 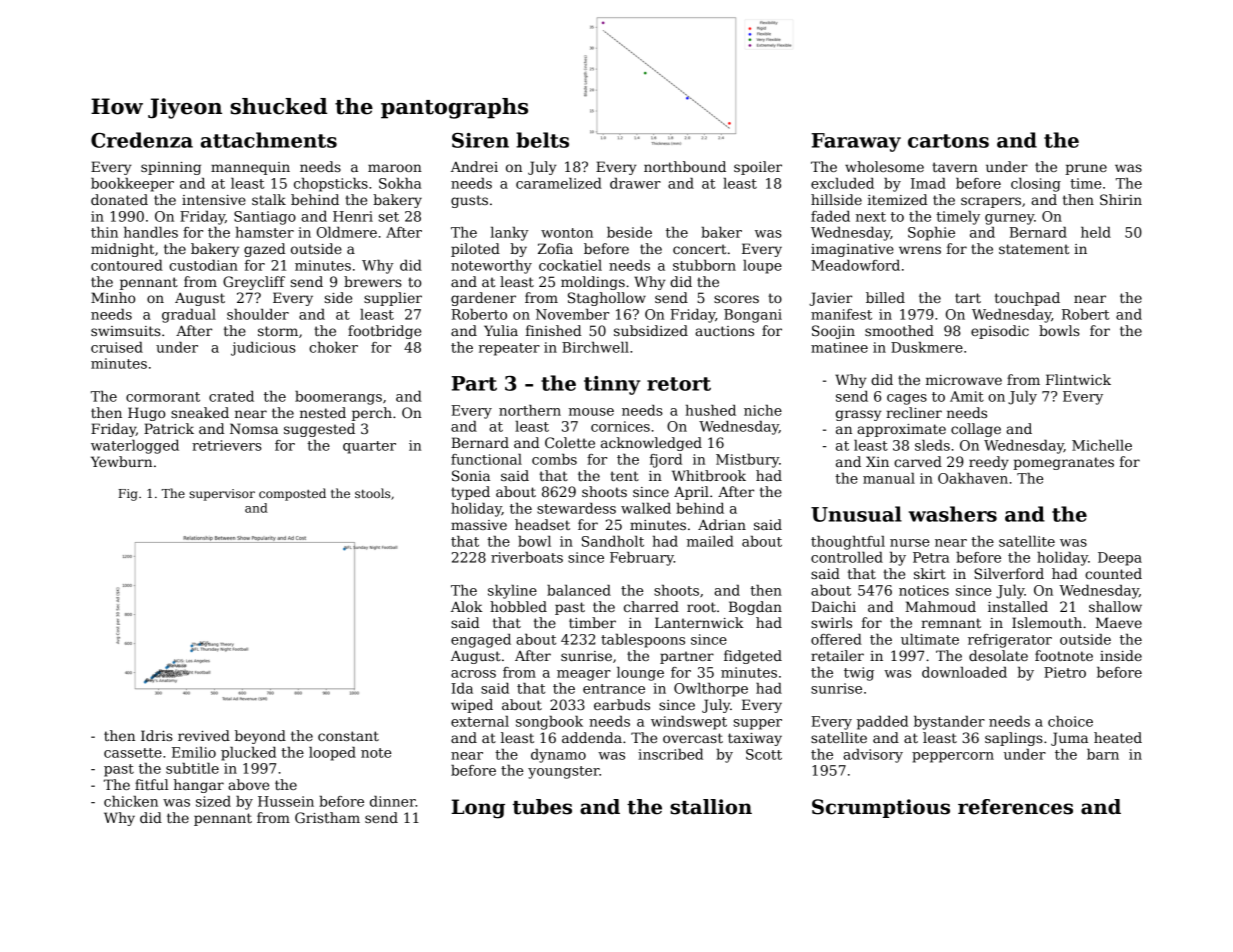 I want to click on cartons, so click(x=948, y=141).
